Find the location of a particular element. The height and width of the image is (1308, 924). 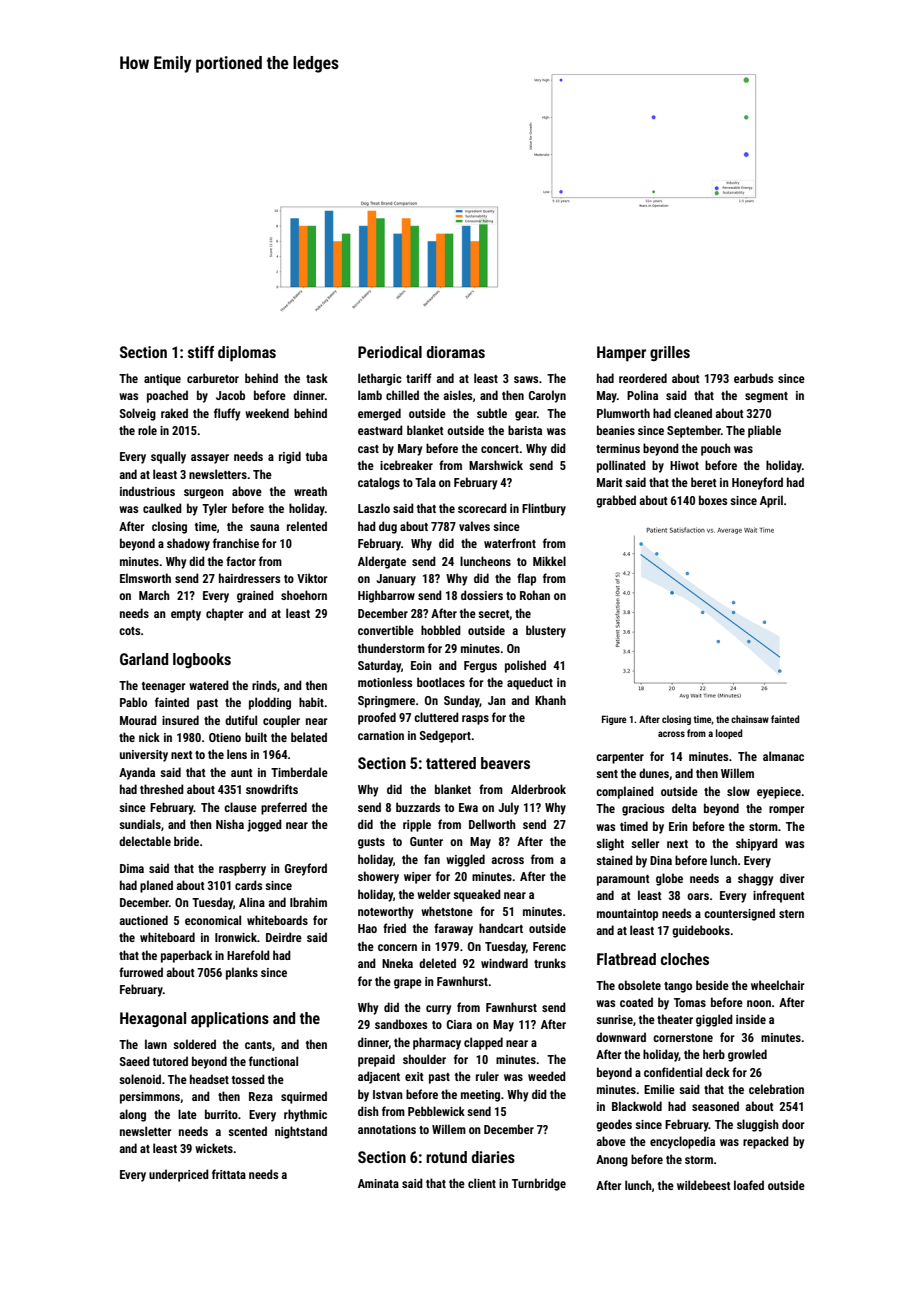

terminus is located at coordinates (618, 448).
